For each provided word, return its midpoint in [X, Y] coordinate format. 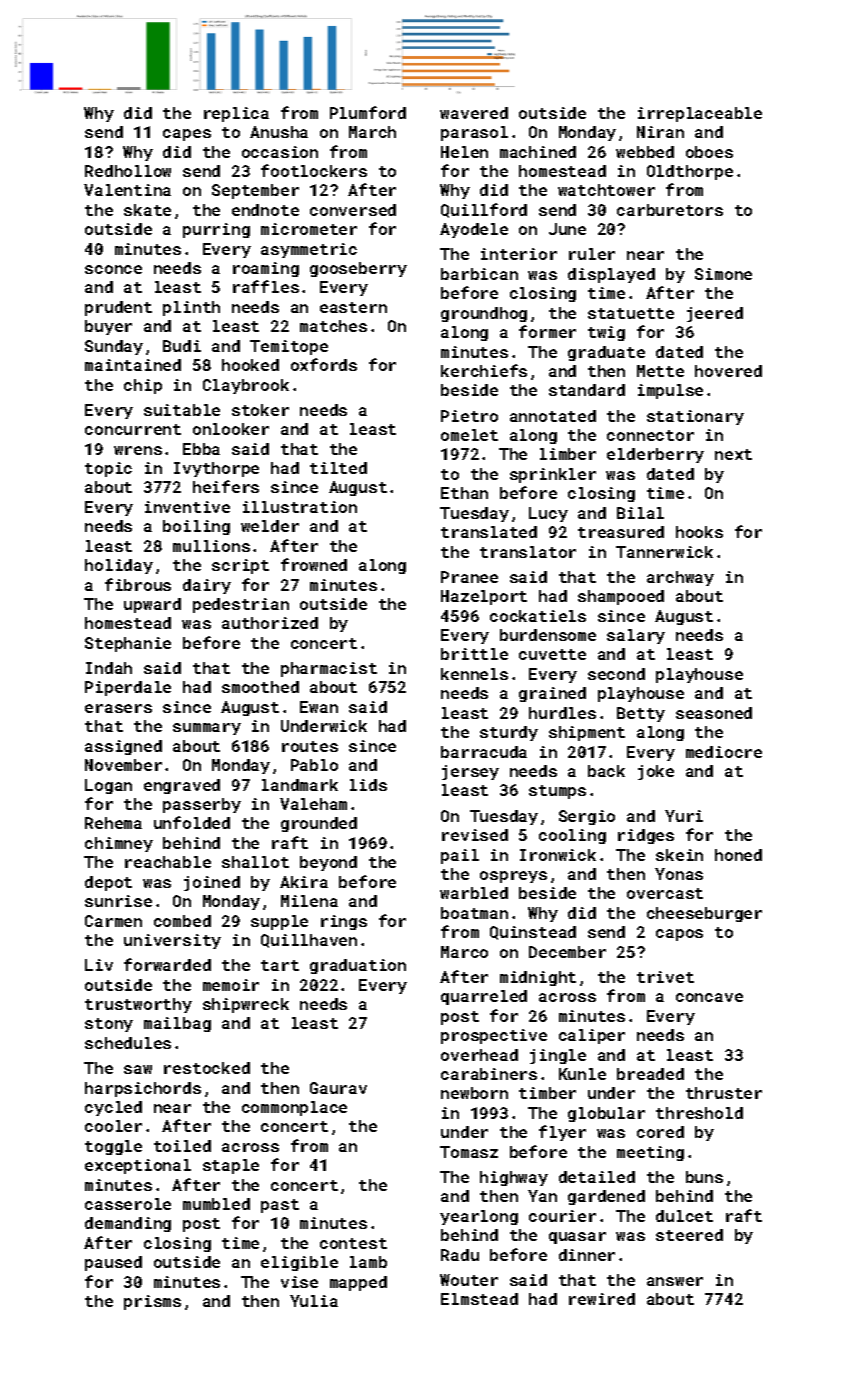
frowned [314, 564]
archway [680, 578]
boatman [474, 913]
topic [108, 469]
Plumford [368, 112]
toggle [113, 1147]
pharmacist [329, 669]
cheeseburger [704, 914]
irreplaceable [700, 114]
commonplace [294, 1108]
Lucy [548, 514]
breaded [650, 1074]
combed [182, 921]
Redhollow [128, 171]
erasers [118, 708]
